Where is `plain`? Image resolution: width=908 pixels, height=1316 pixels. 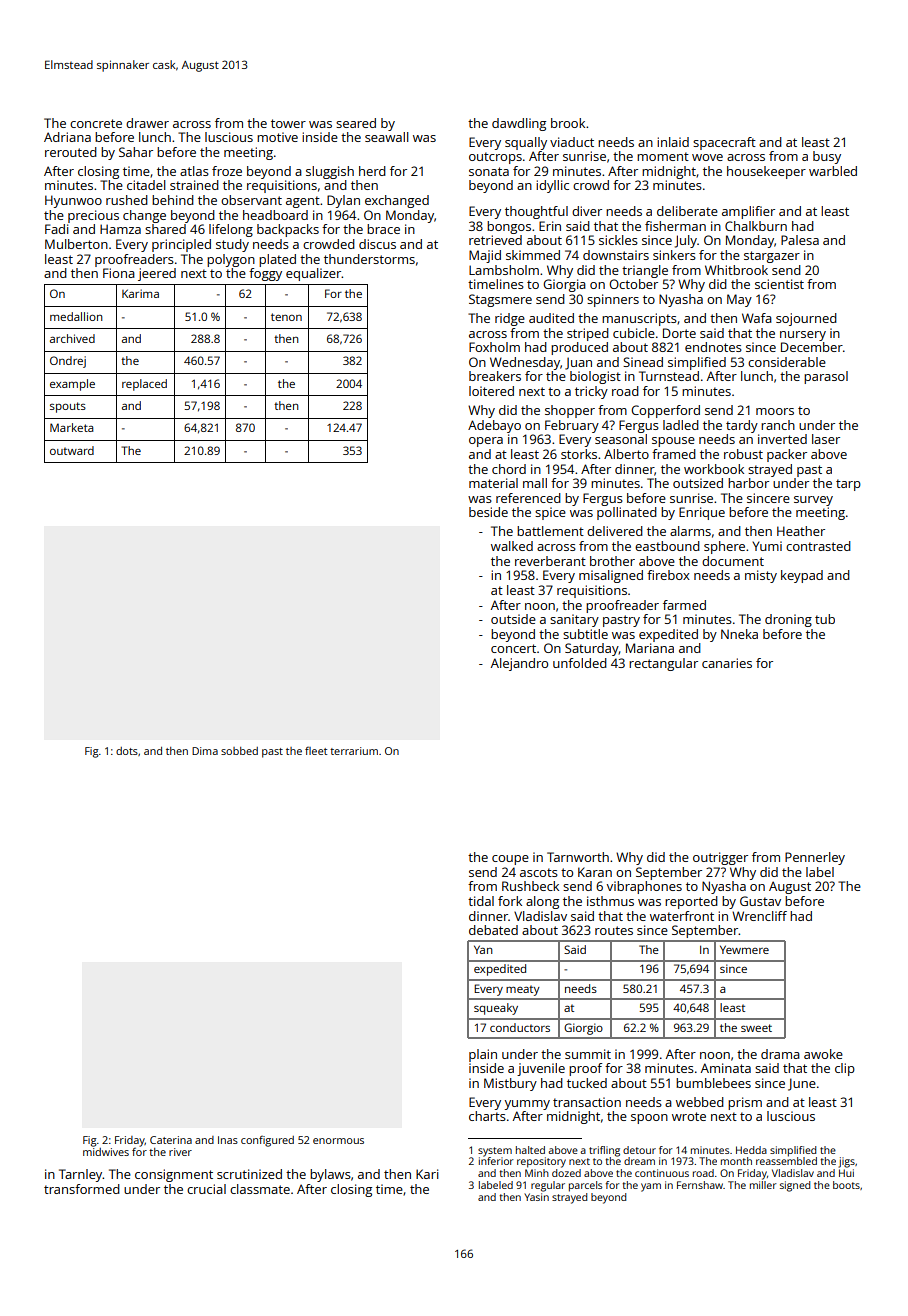 plain is located at coordinates (483, 1055).
